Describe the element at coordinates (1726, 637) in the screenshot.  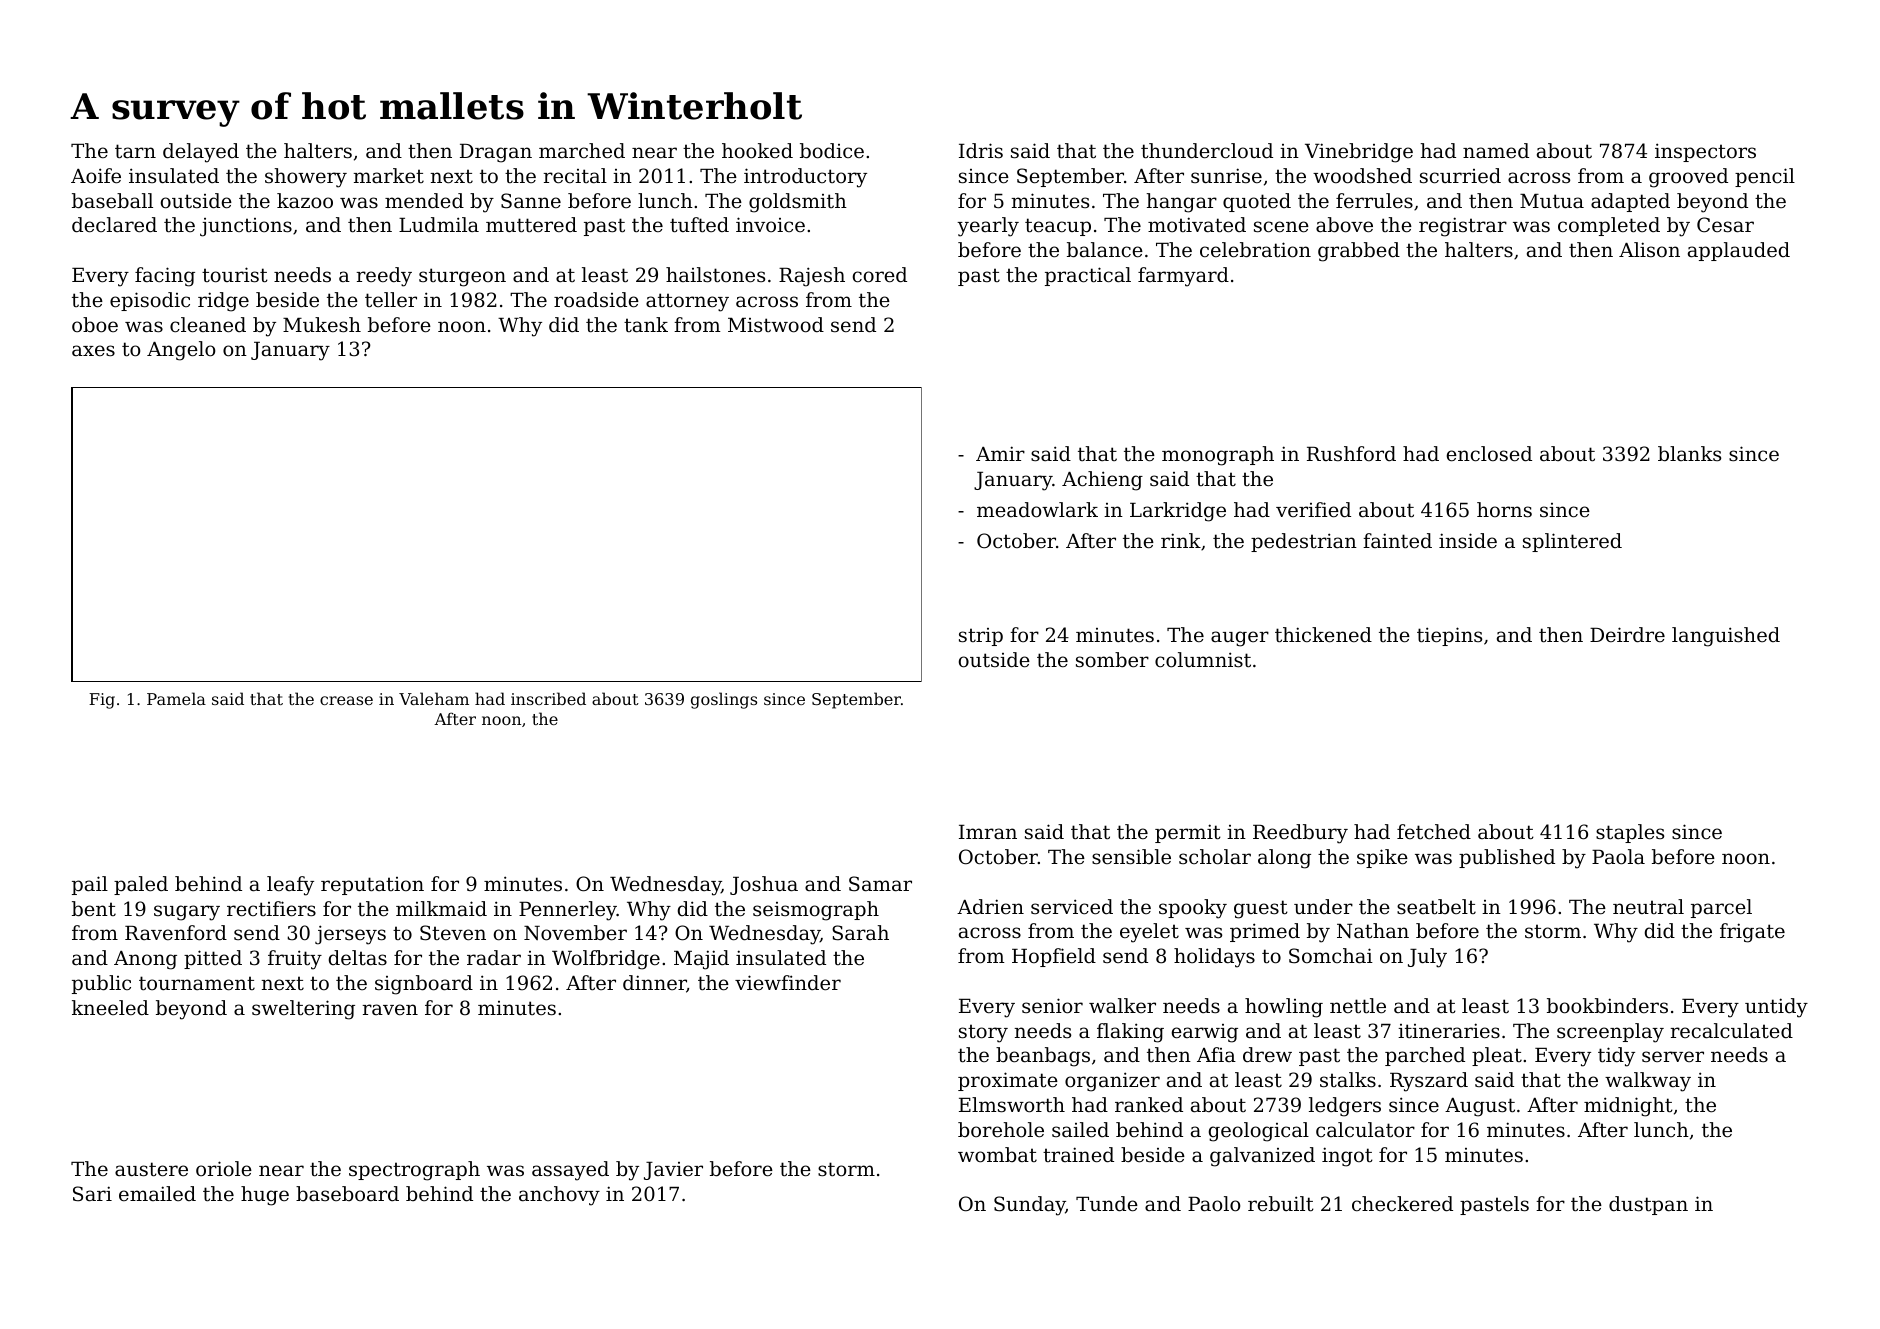
I see `languished` at that location.
